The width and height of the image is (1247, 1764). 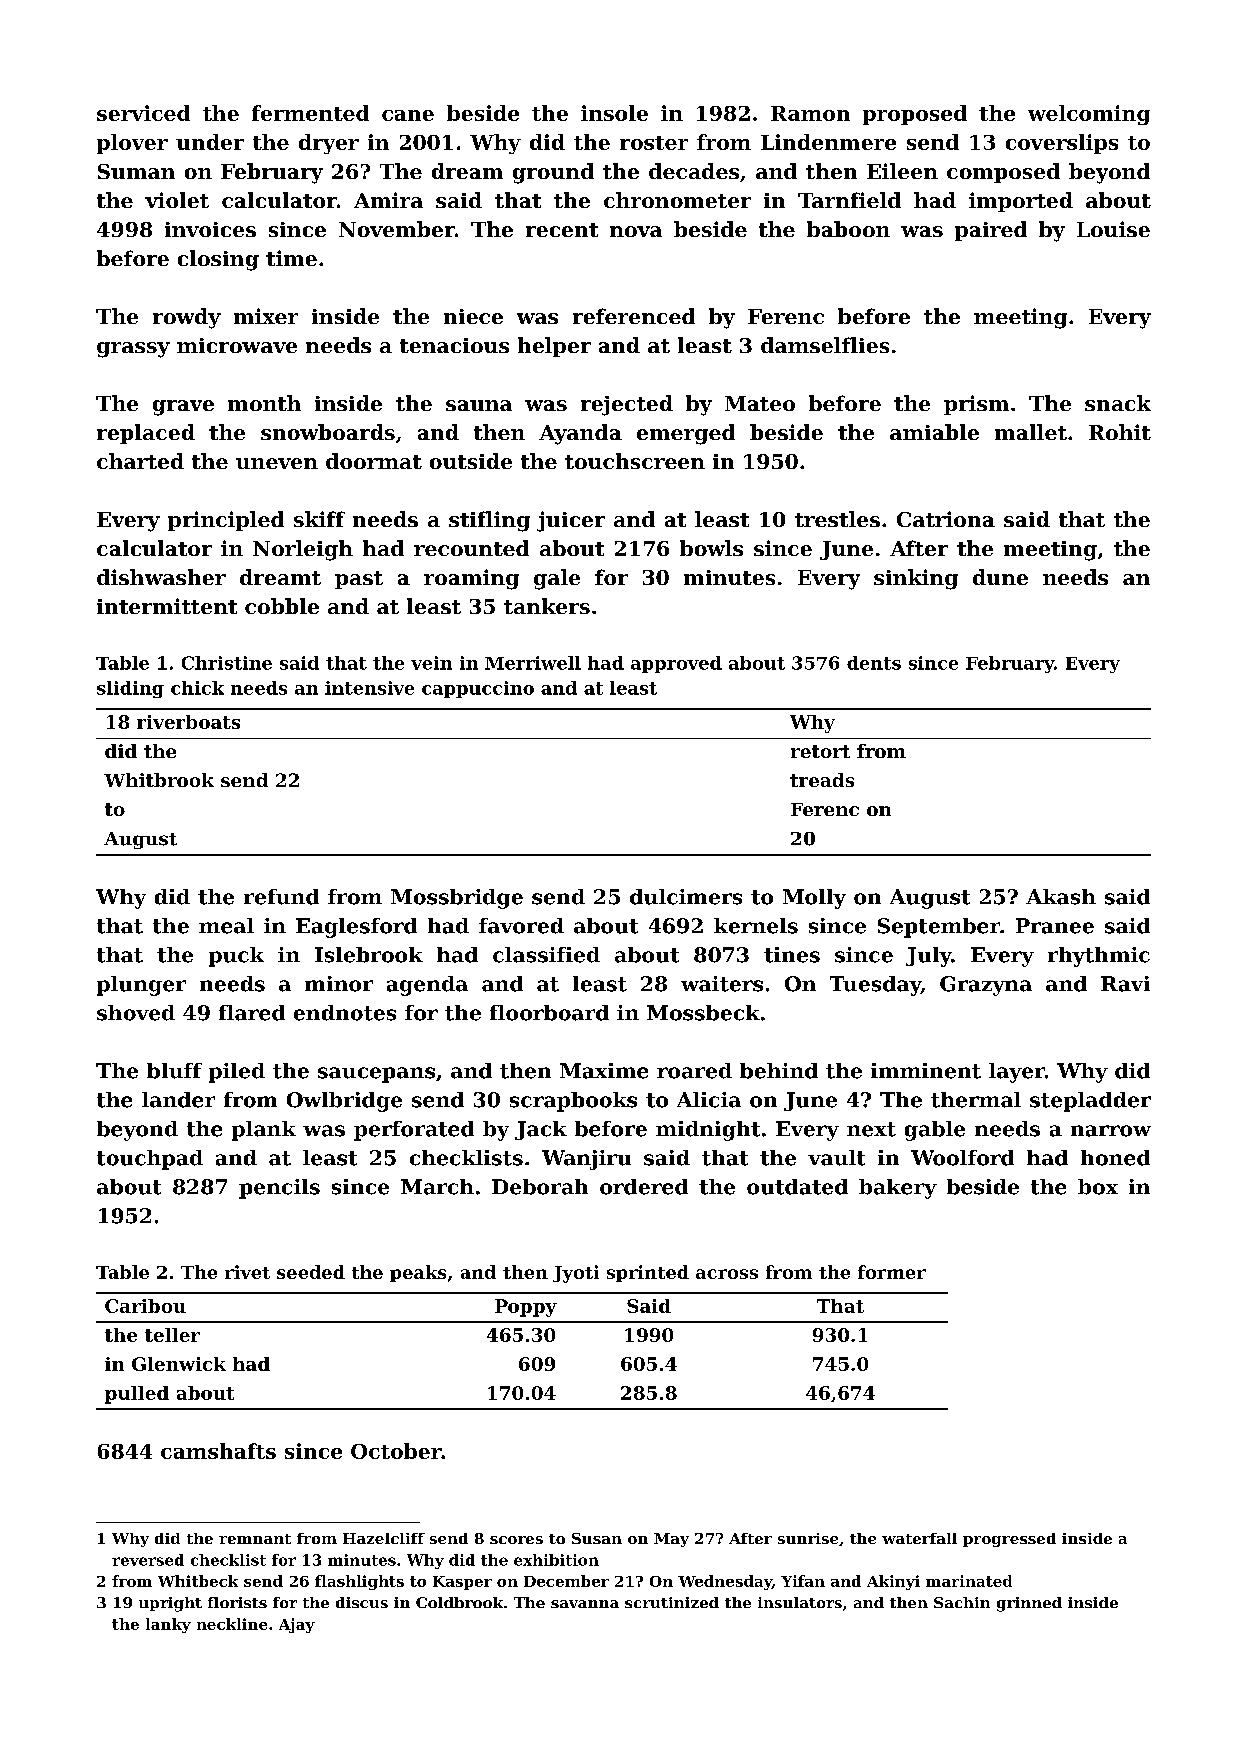 What do you see at coordinates (148, 1560) in the image?
I see `reversed` at bounding box center [148, 1560].
